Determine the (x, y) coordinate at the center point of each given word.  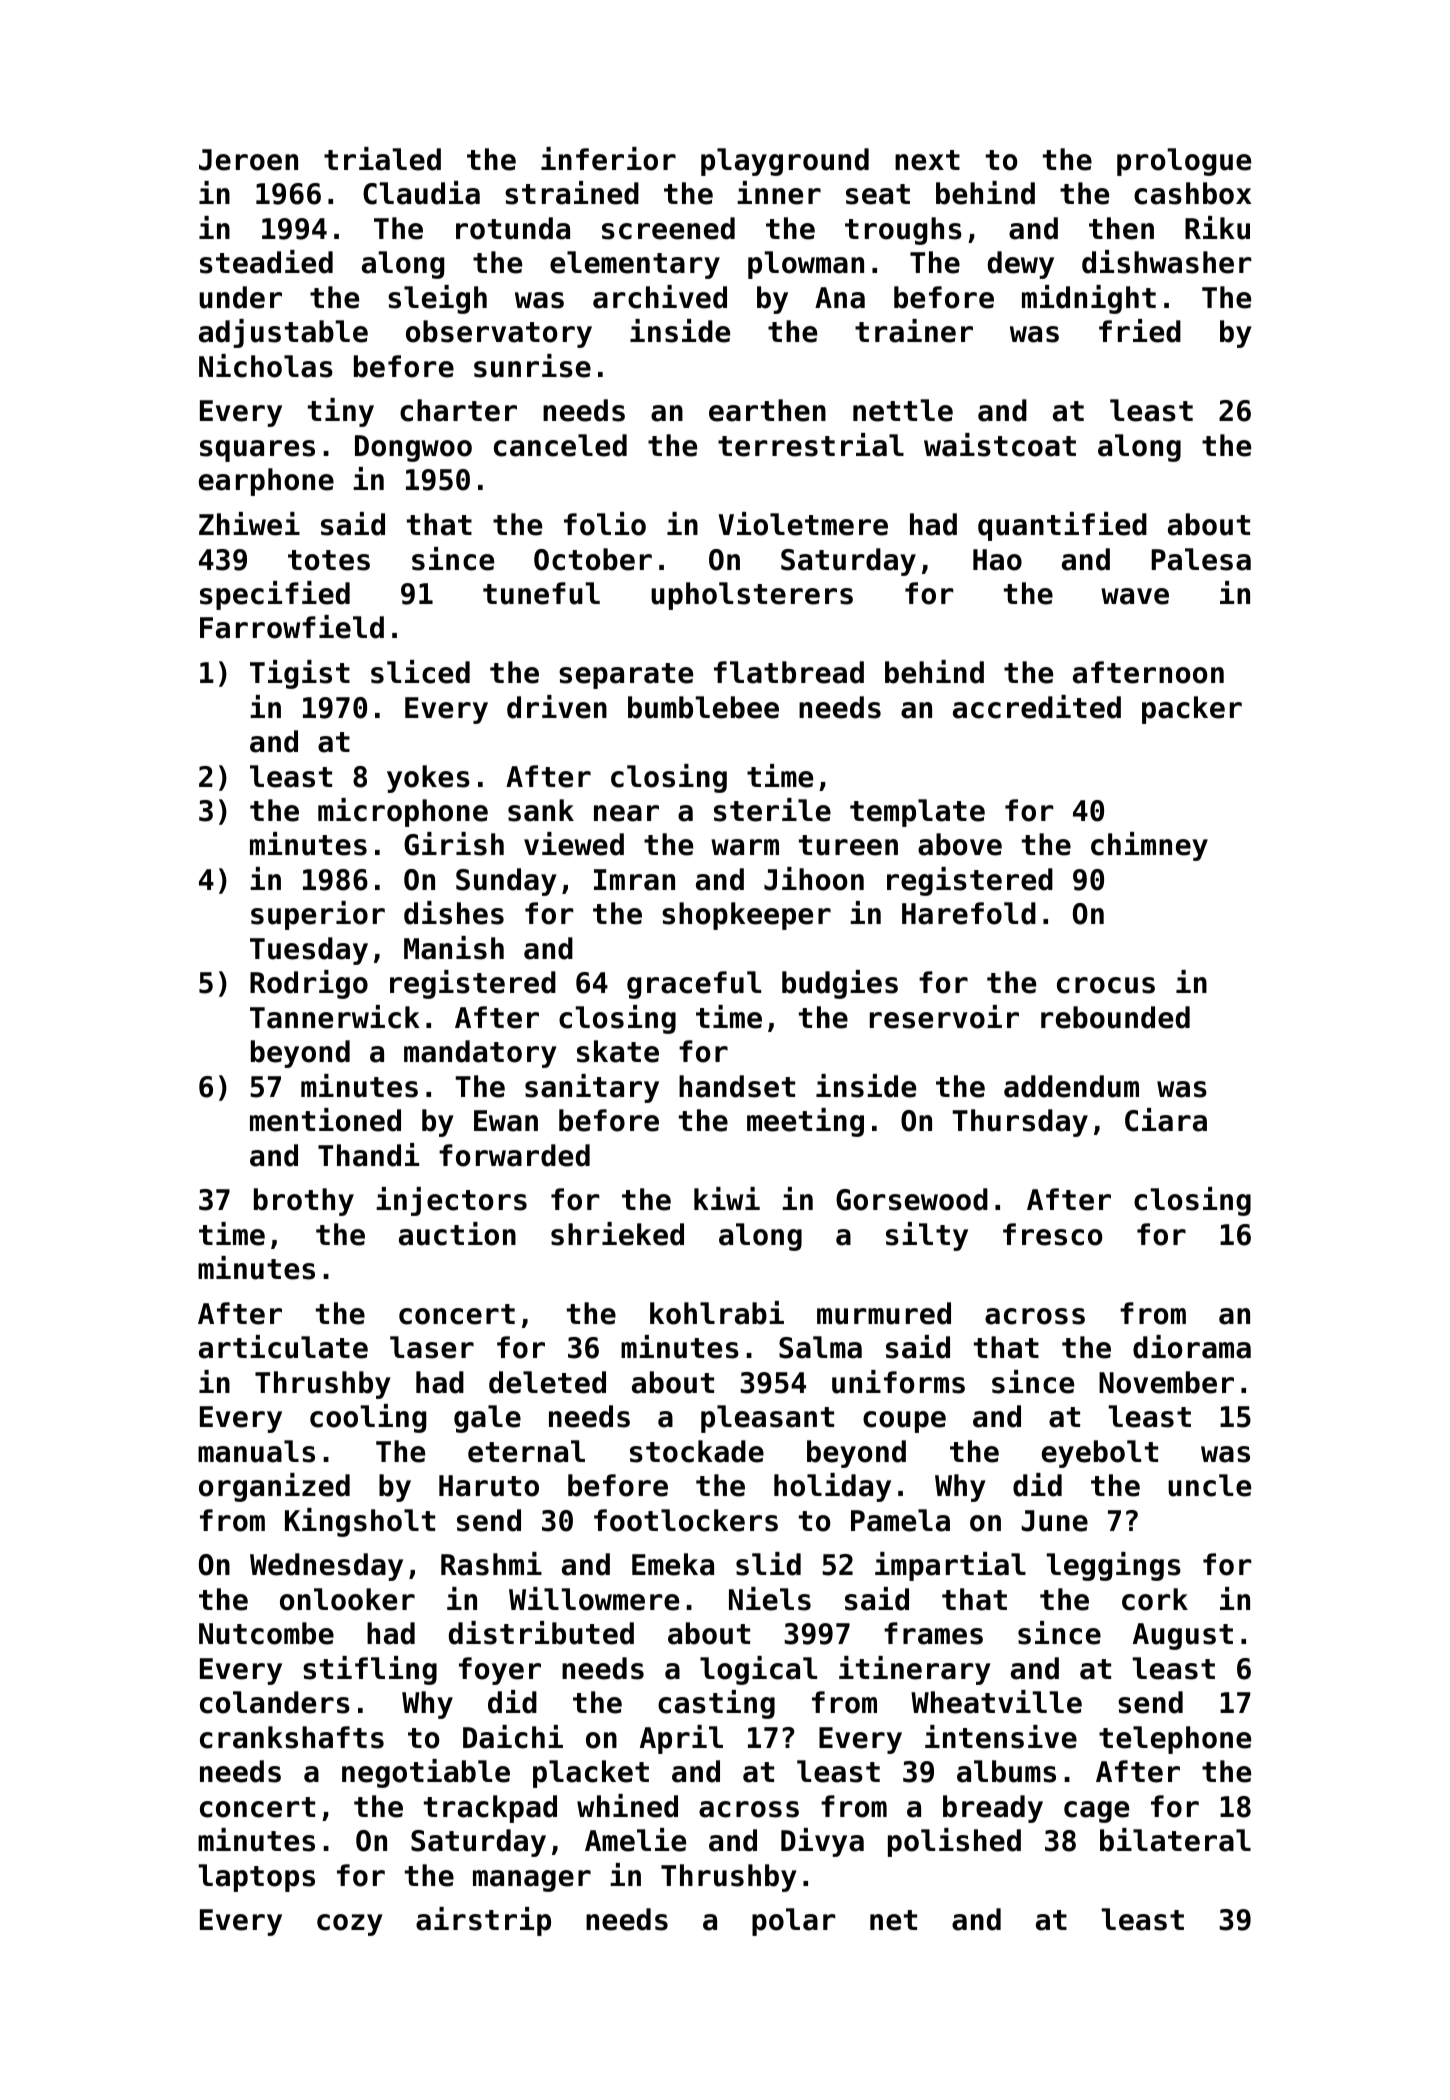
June (1055, 1521)
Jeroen (248, 160)
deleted (547, 1382)
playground (785, 162)
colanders (275, 1702)
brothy (304, 1202)
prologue (1184, 162)
